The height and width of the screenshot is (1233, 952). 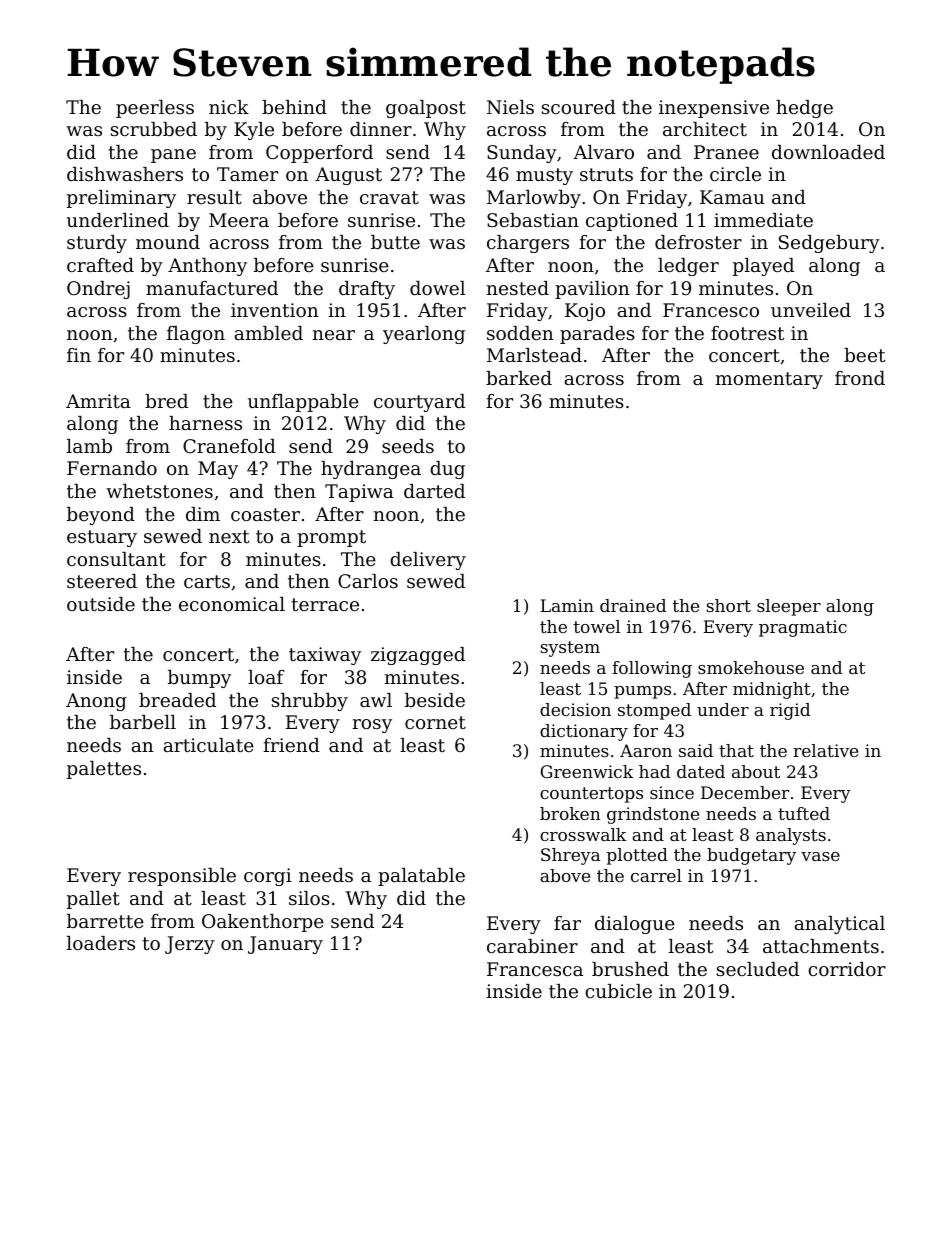 What do you see at coordinates (705, 129) in the screenshot?
I see `architect` at bounding box center [705, 129].
